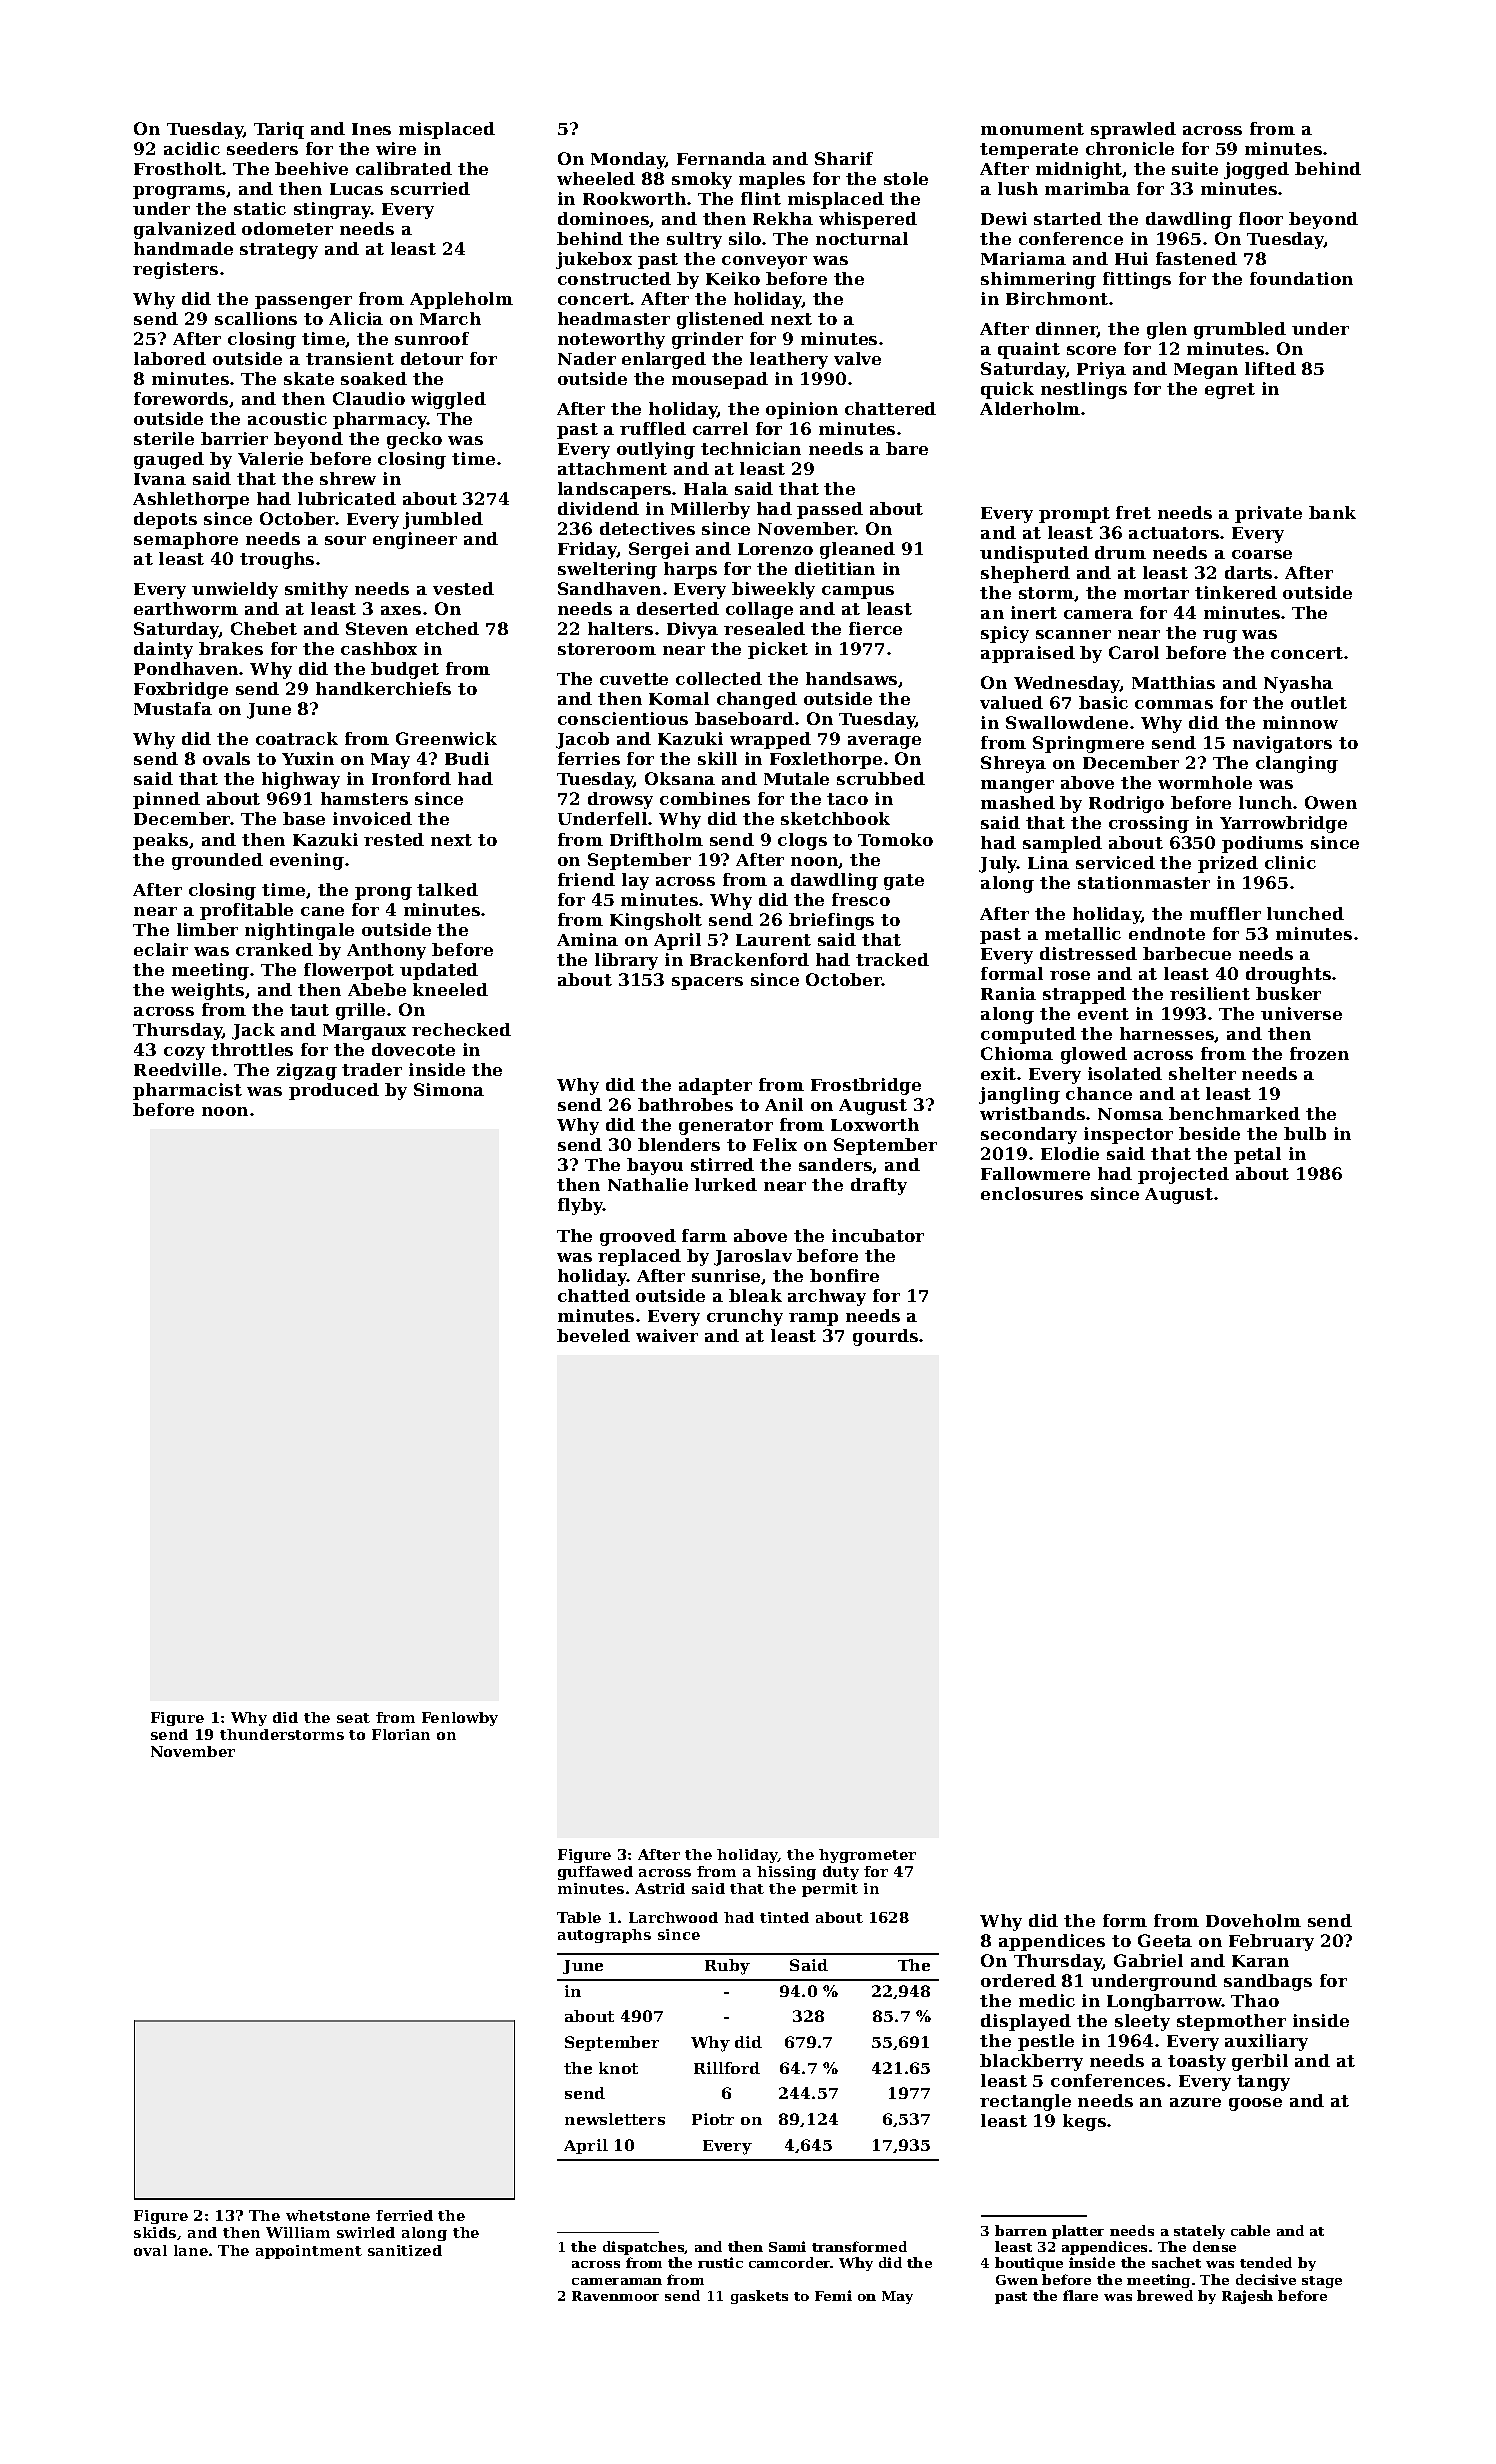  What do you see at coordinates (667, 1335) in the screenshot?
I see `waiver` at bounding box center [667, 1335].
